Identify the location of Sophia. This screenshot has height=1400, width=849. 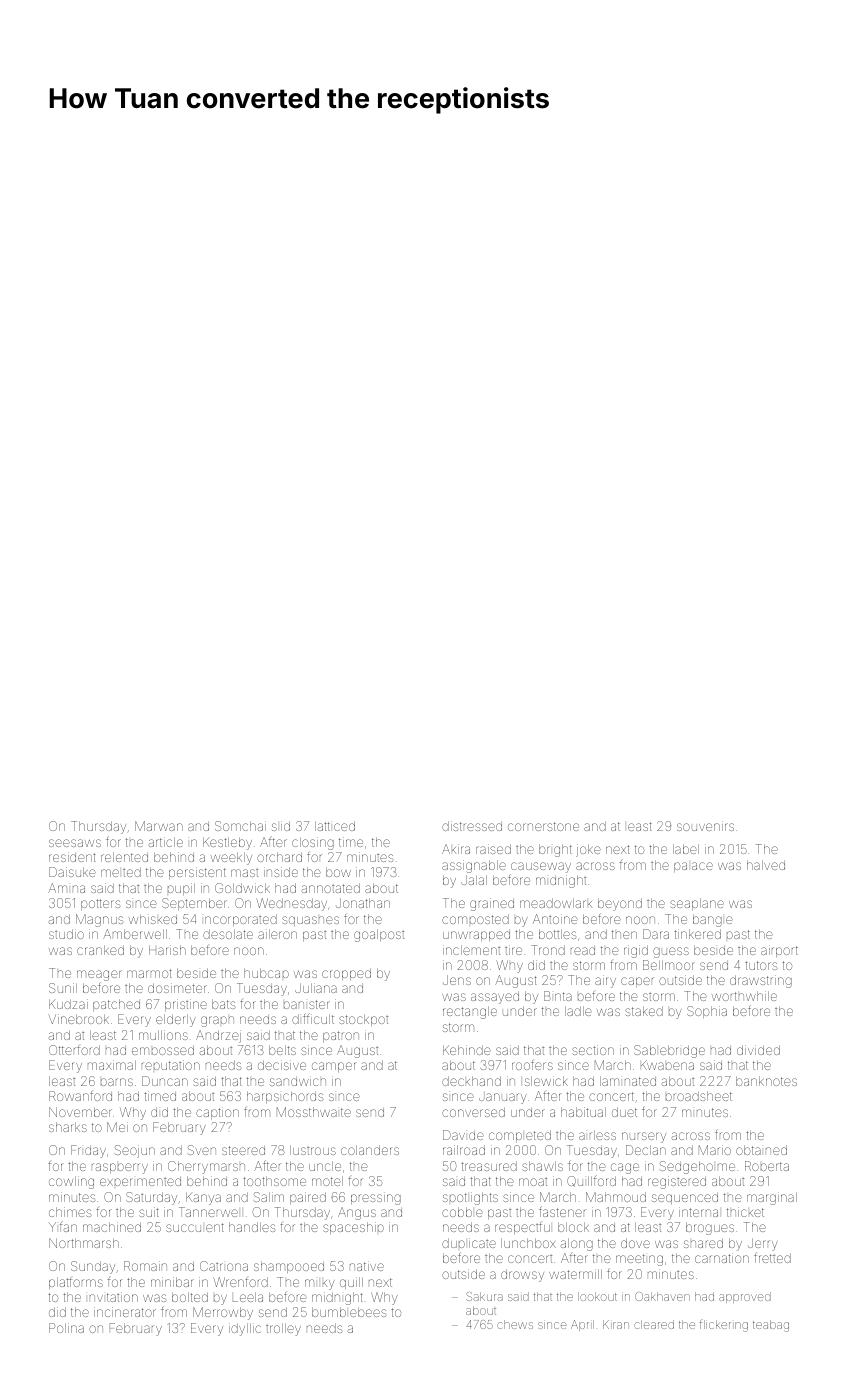
(707, 1012).
